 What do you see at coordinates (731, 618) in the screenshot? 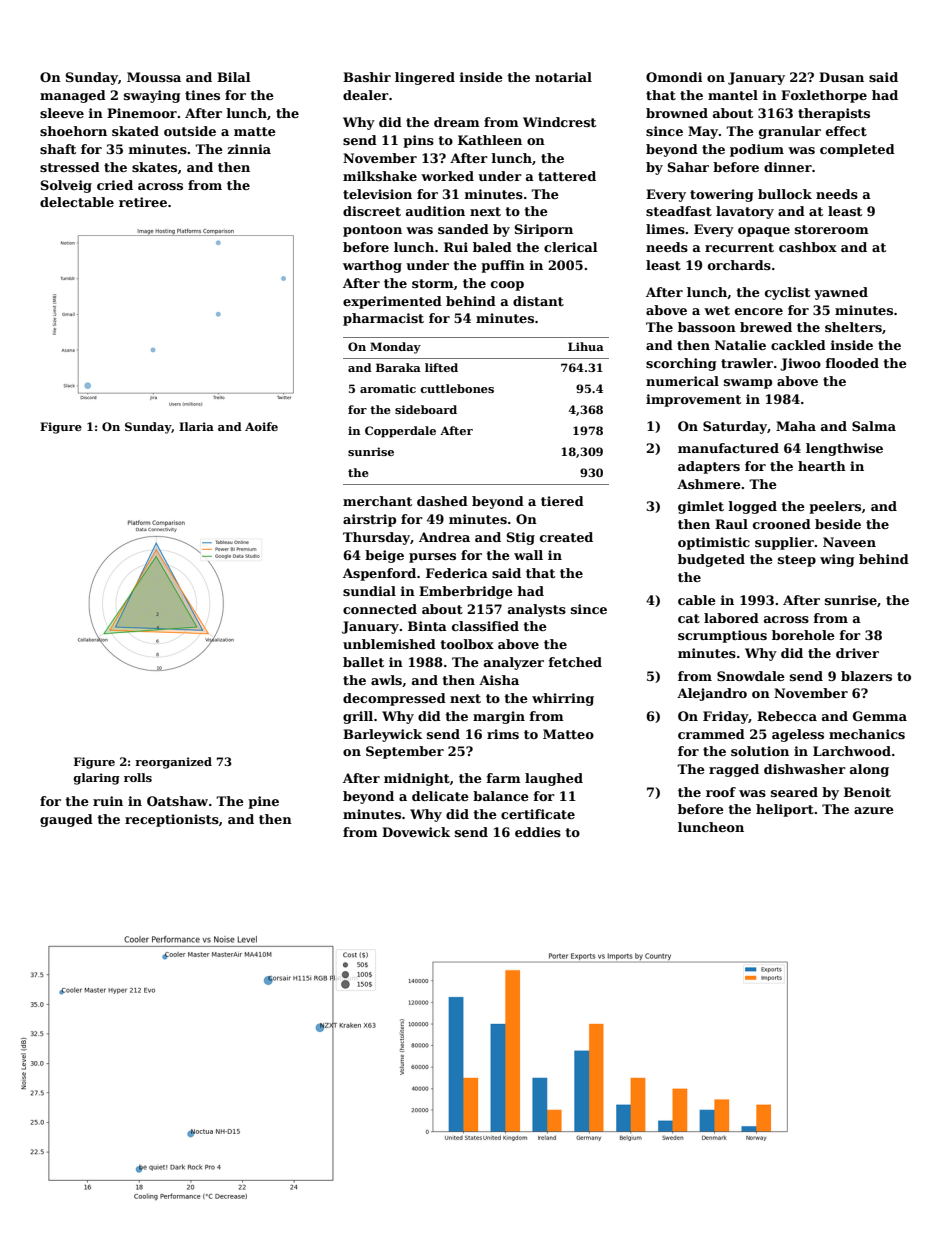
I see `labored` at bounding box center [731, 618].
